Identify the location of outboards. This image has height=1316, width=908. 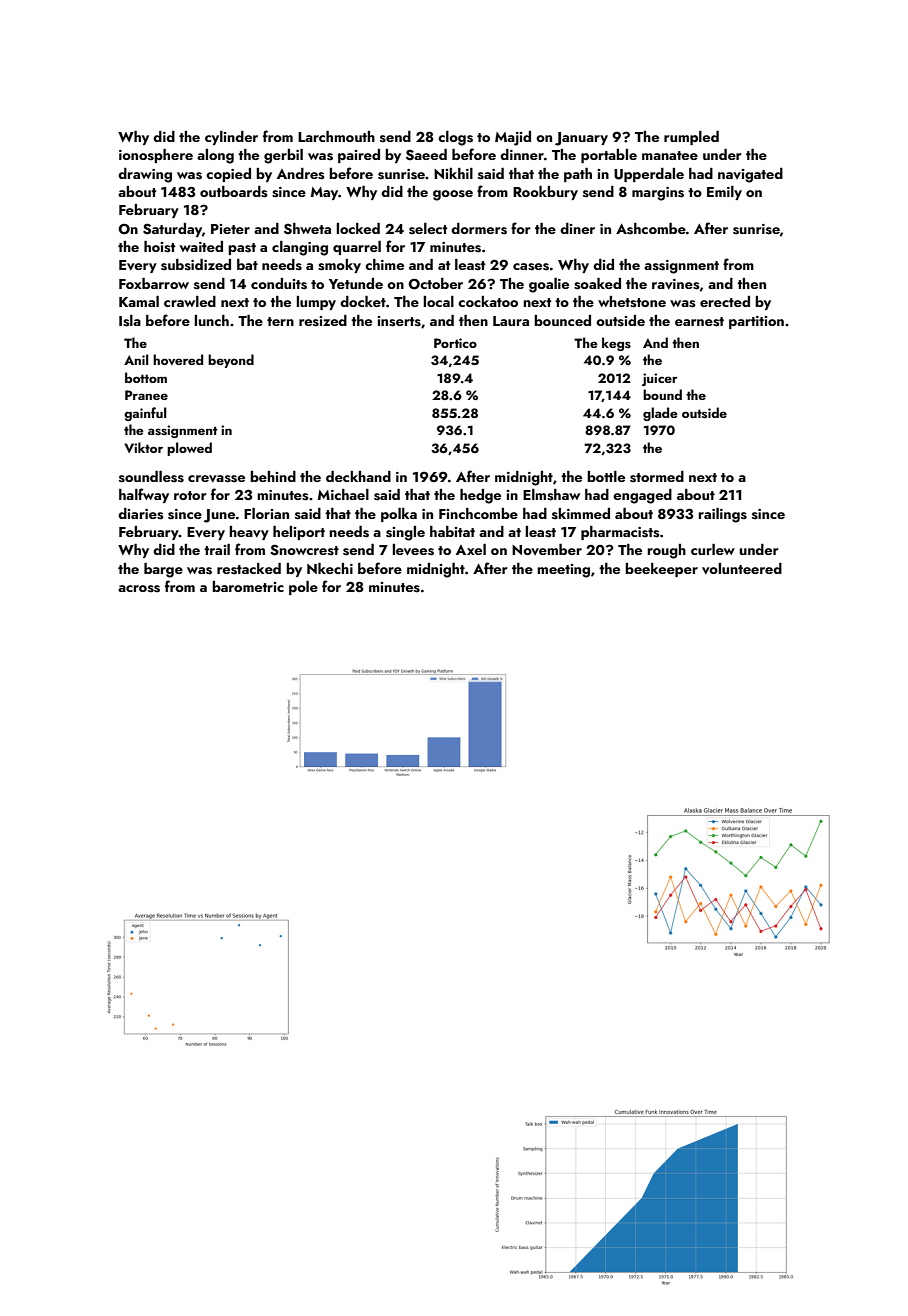
(234, 192).
